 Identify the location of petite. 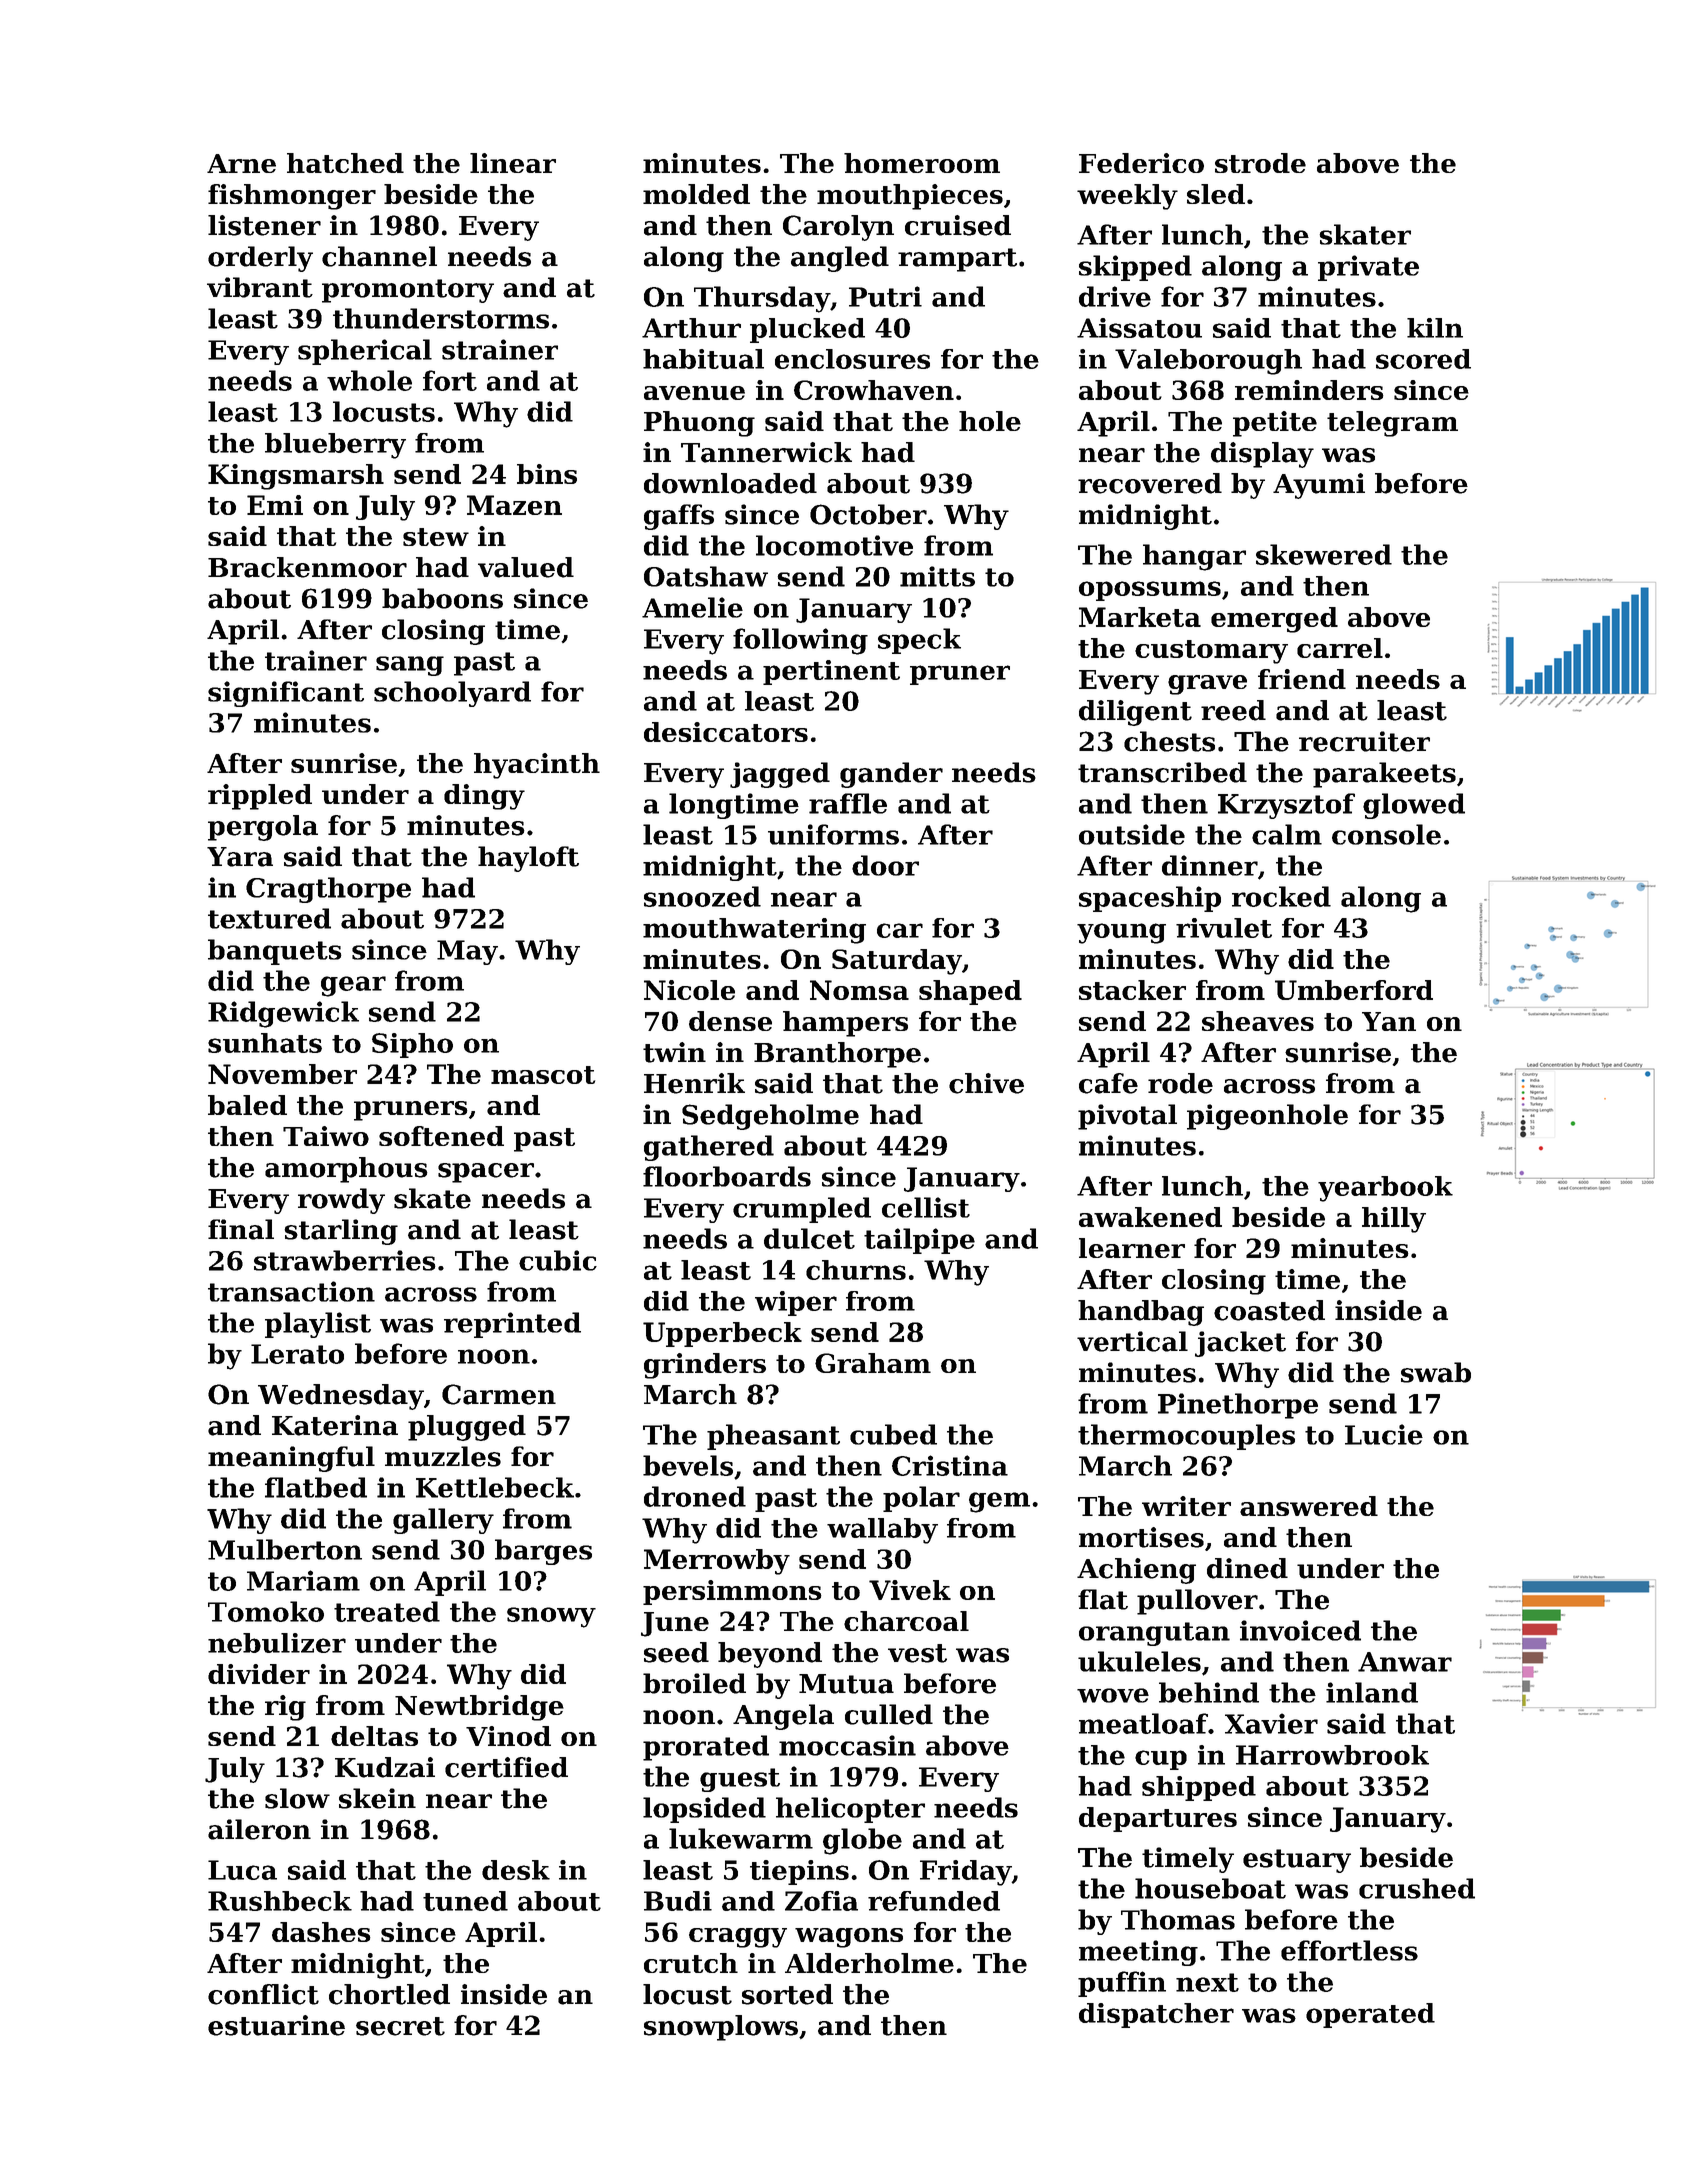
(1275, 424).
